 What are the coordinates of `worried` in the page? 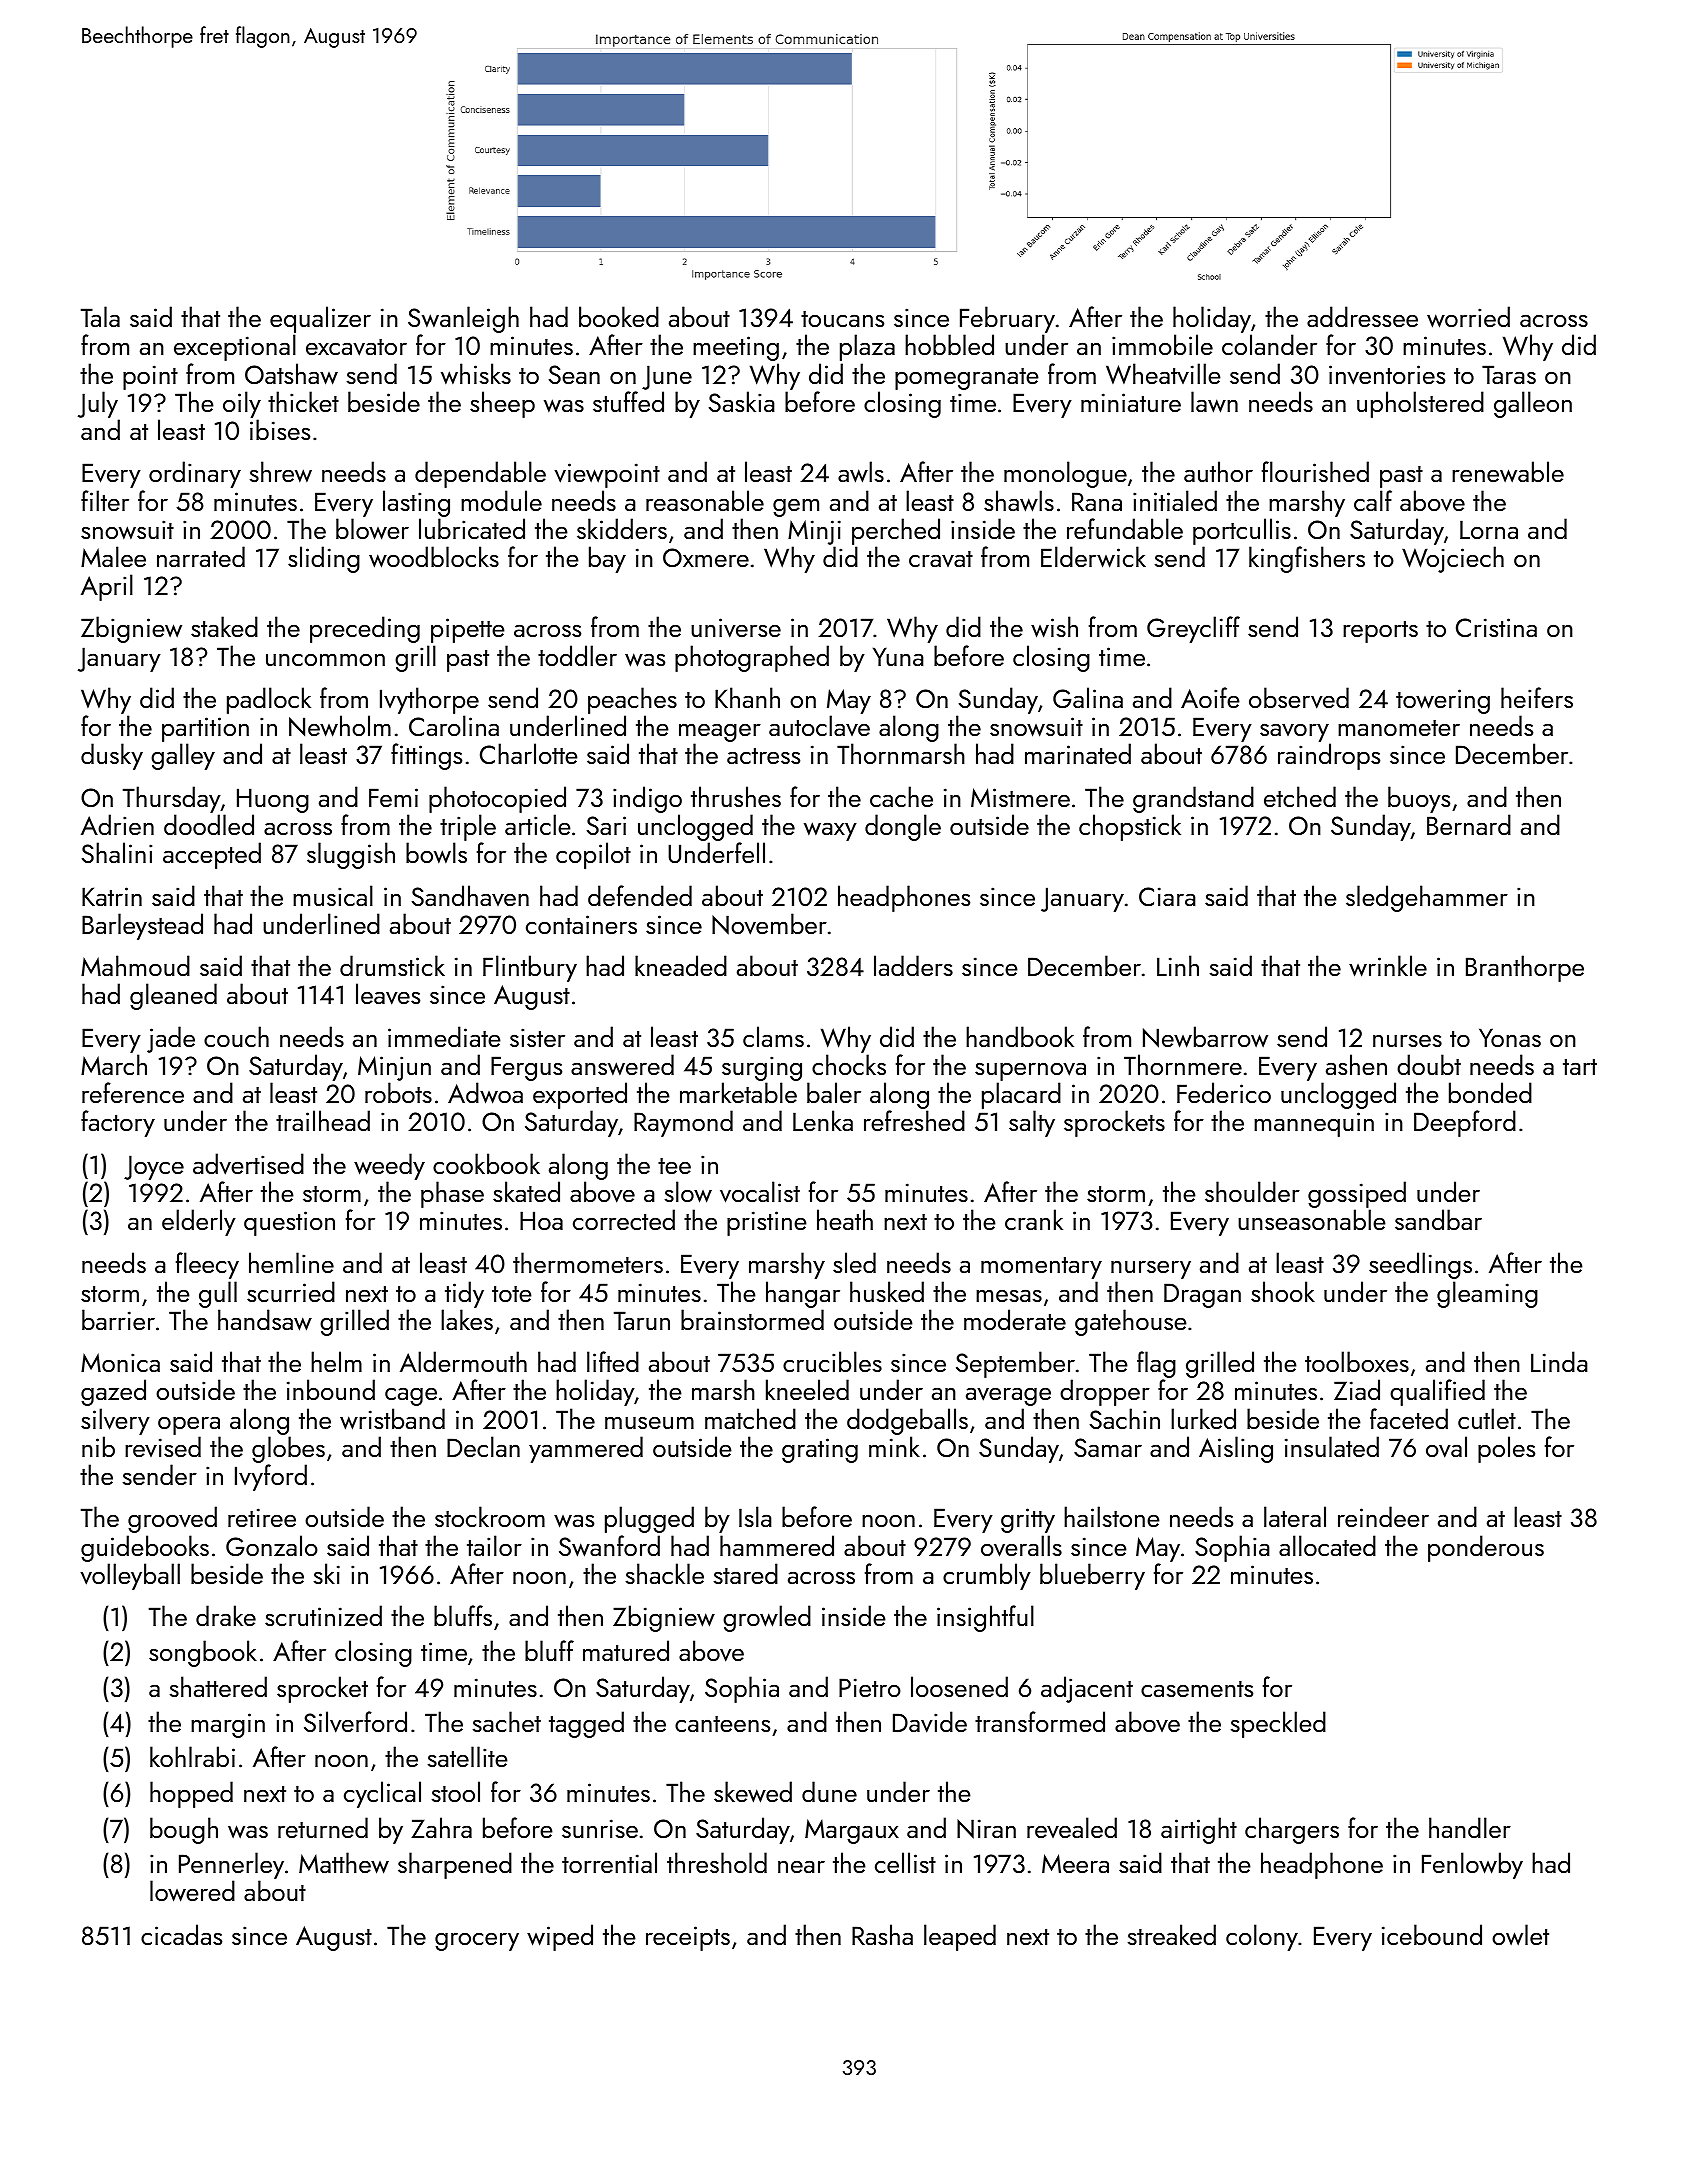 It's located at (1468, 317).
